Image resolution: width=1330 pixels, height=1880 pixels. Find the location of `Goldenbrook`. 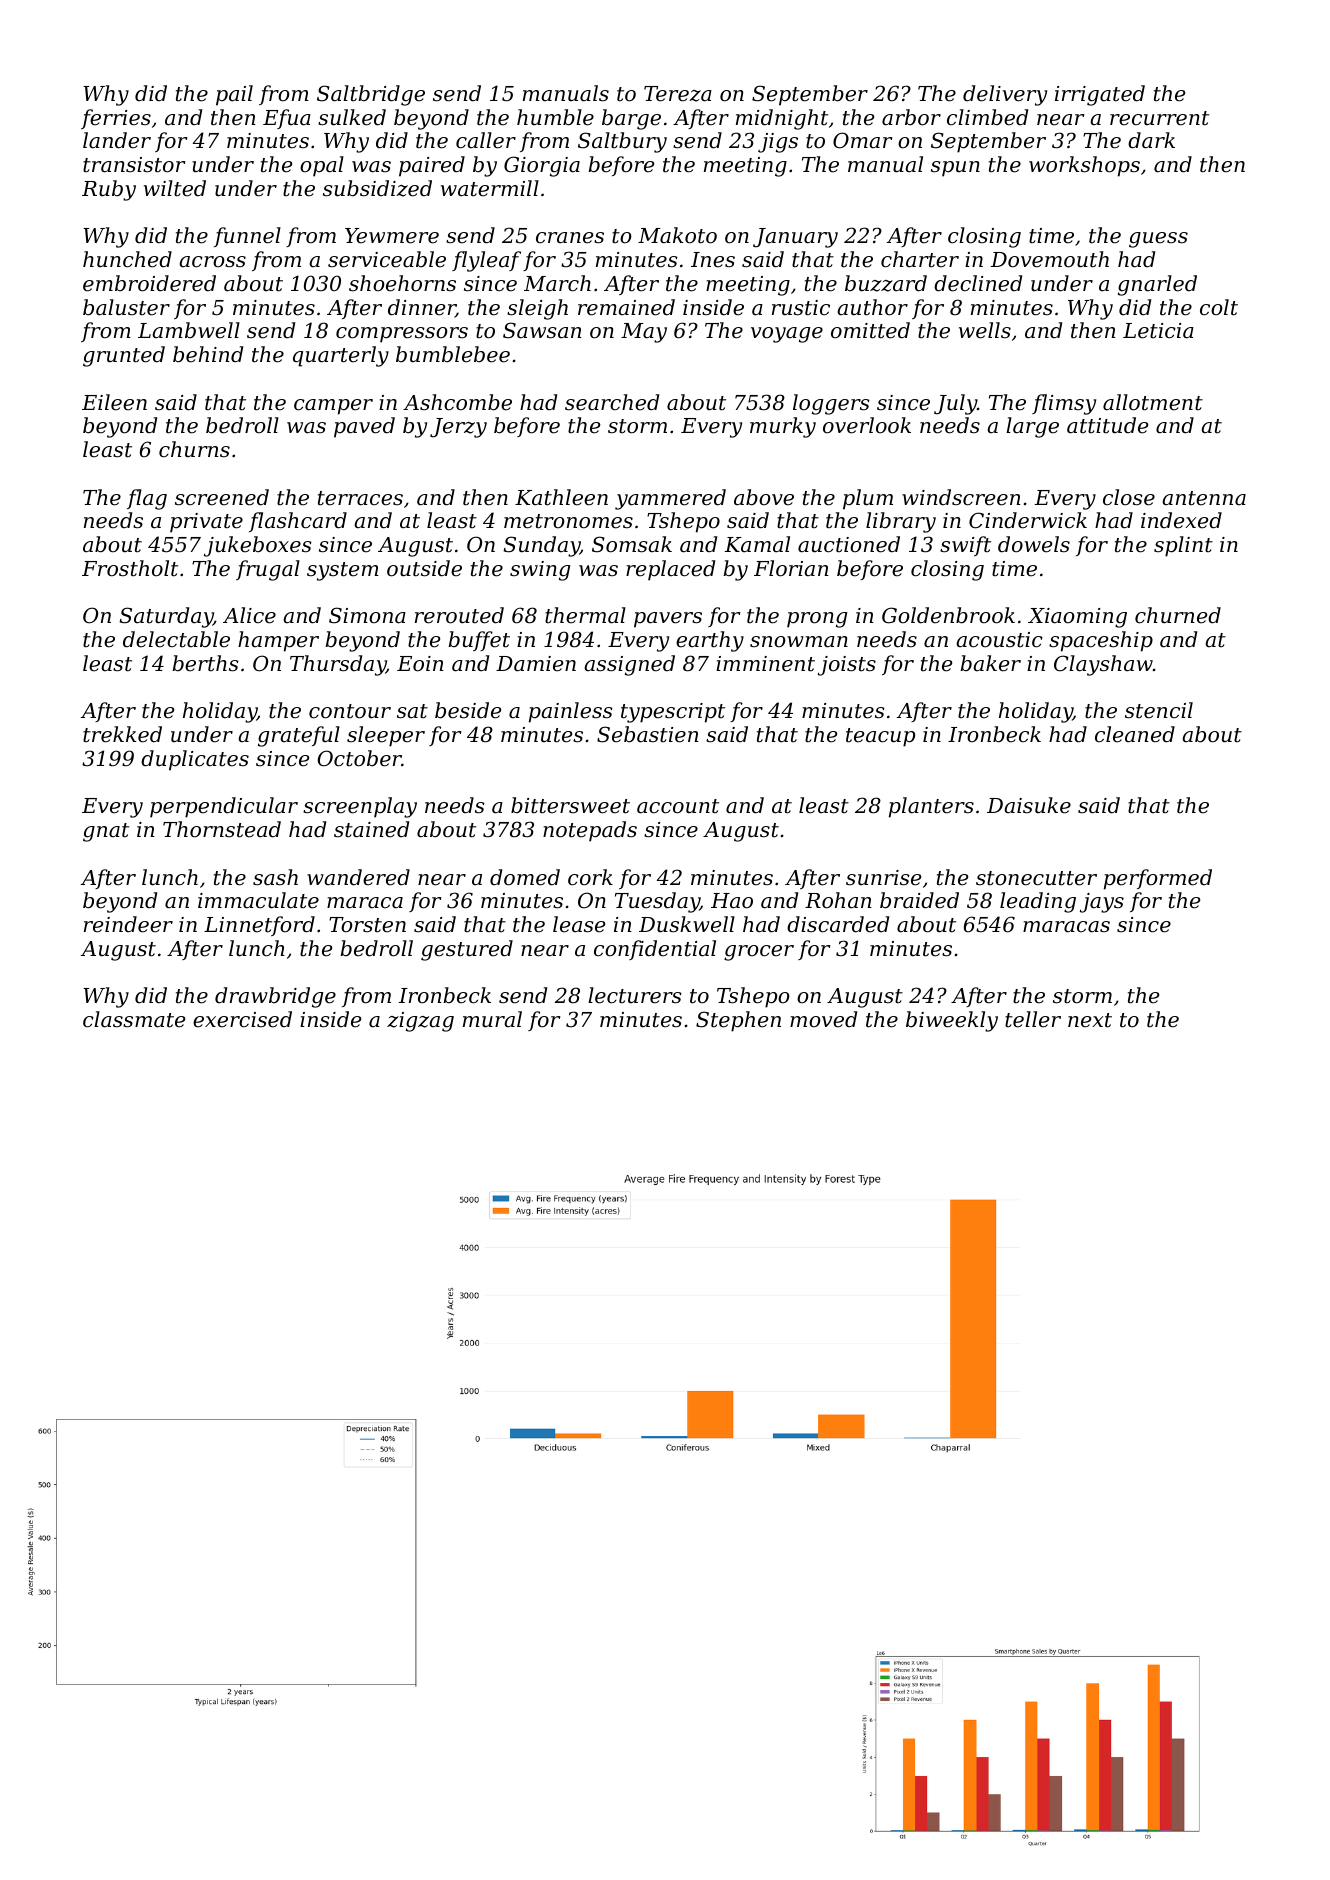

Goldenbrook is located at coordinates (948, 615).
